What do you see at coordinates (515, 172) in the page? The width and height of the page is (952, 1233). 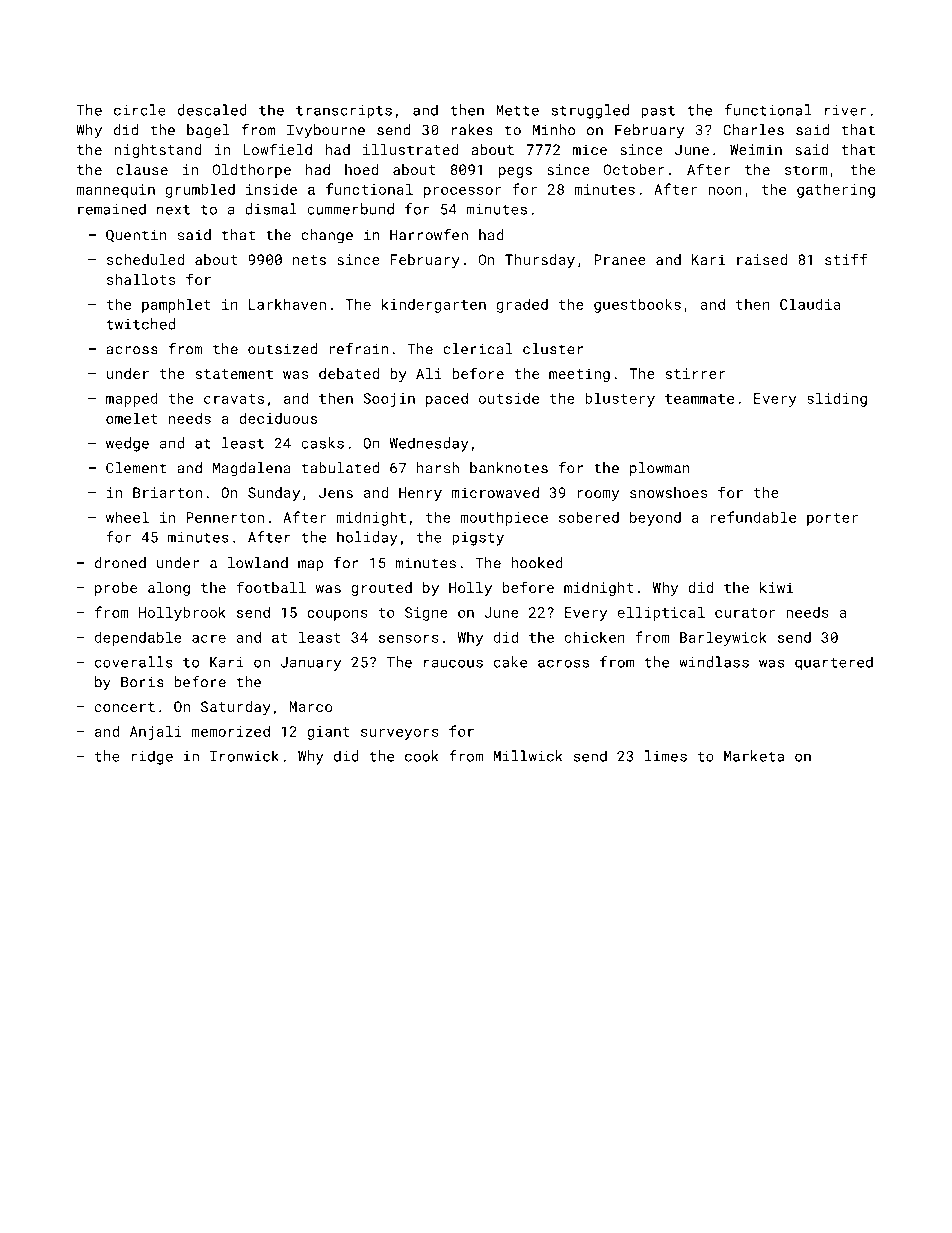 I see `pegs` at bounding box center [515, 172].
